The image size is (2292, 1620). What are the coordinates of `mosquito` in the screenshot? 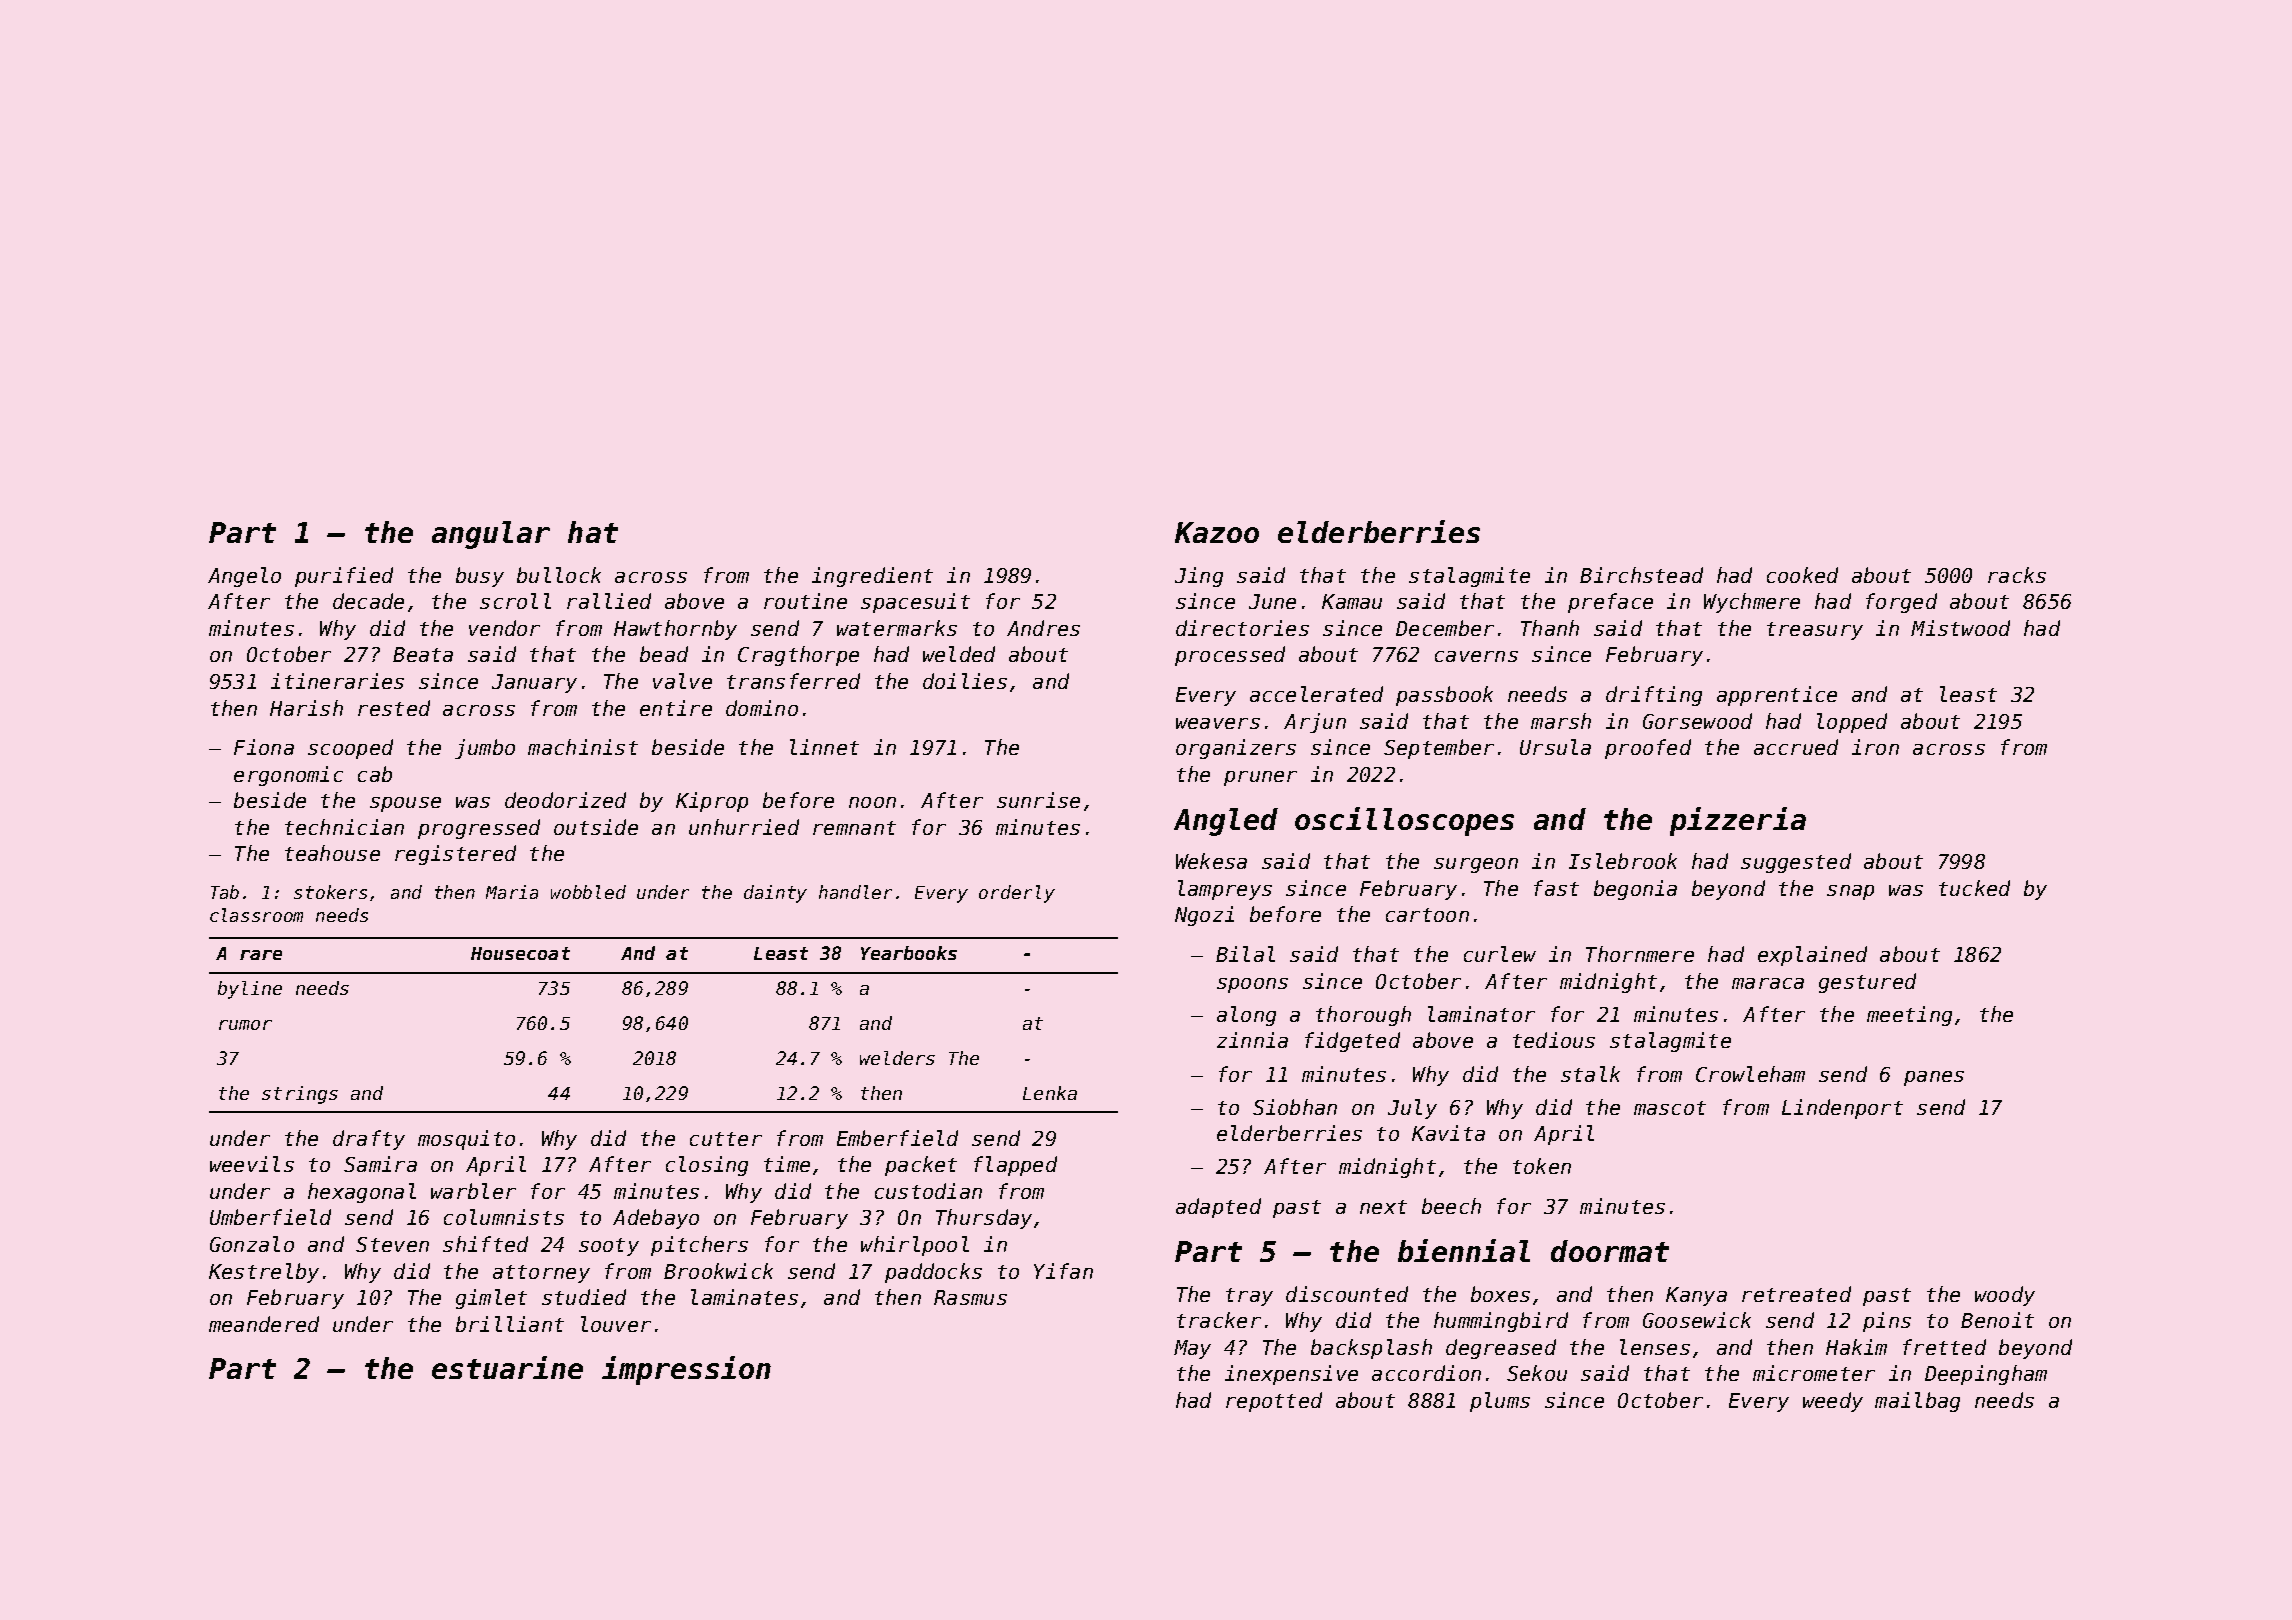 It's located at (466, 1140).
